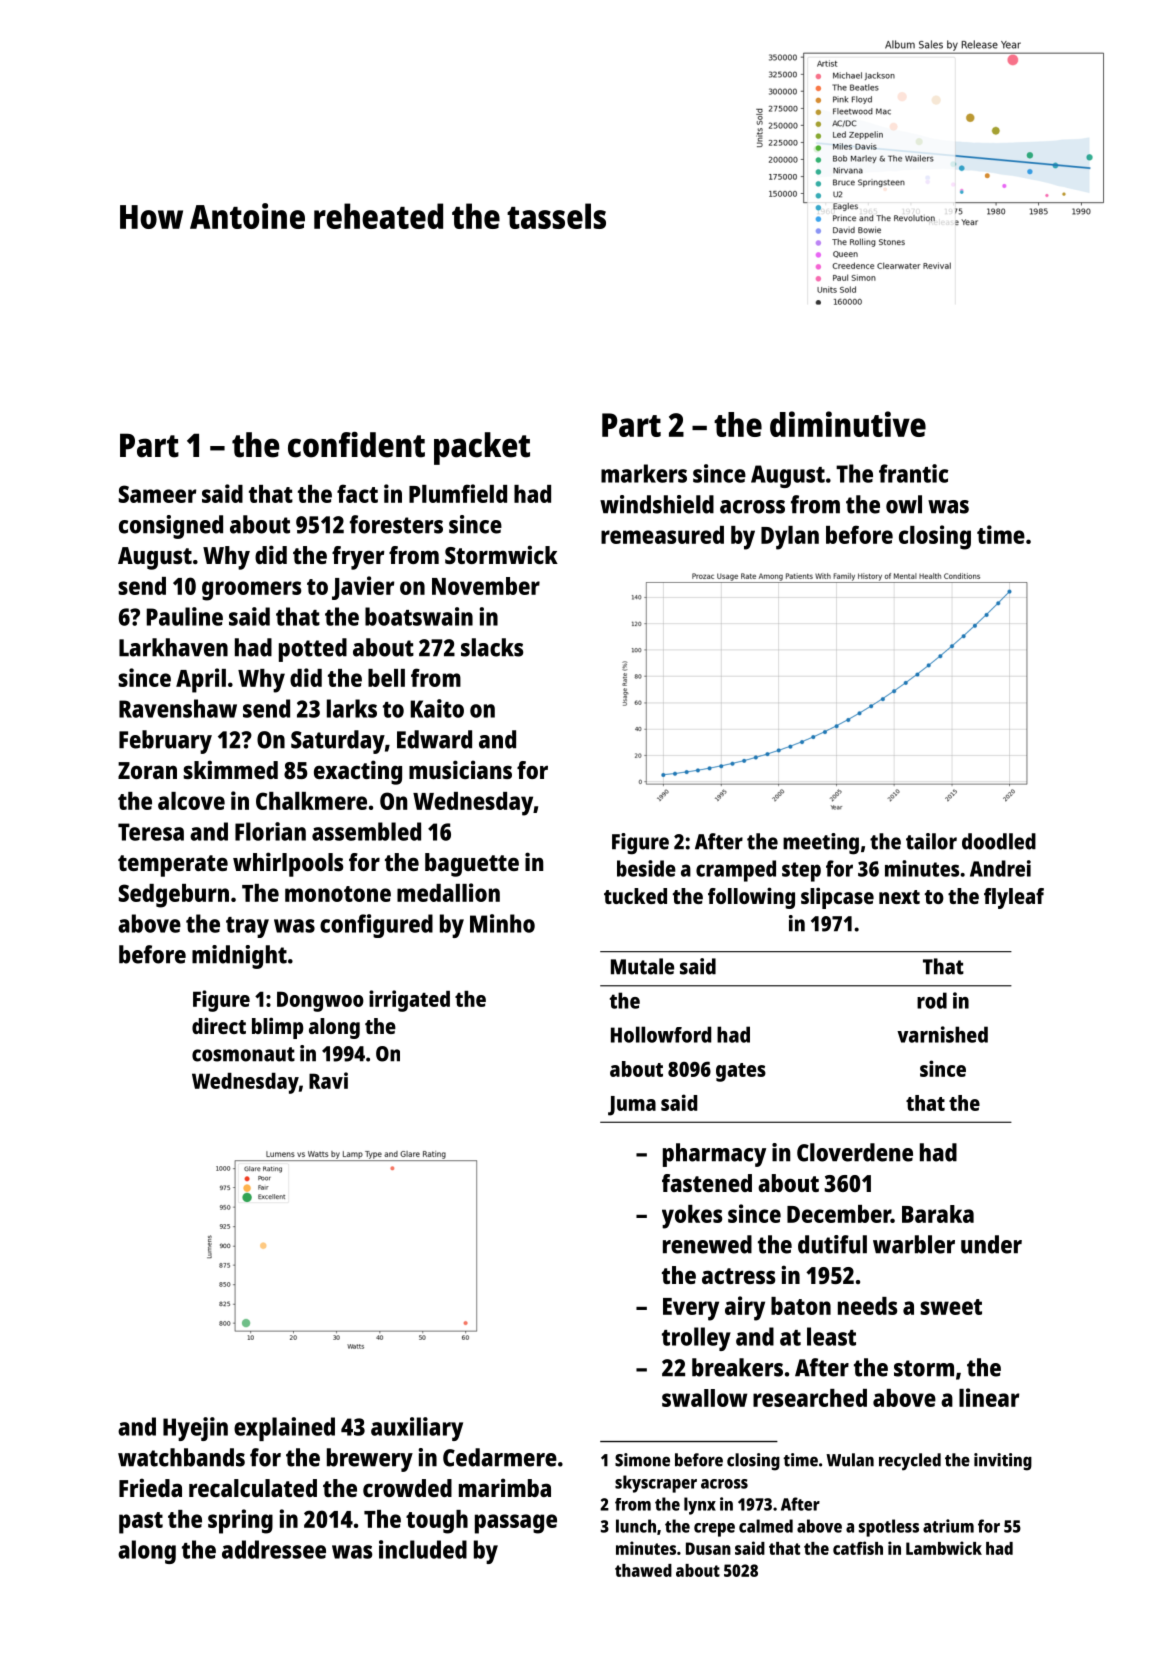 The height and width of the document is (1654, 1165). Describe the element at coordinates (662, 535) in the document. I see `remeasured` at that location.
